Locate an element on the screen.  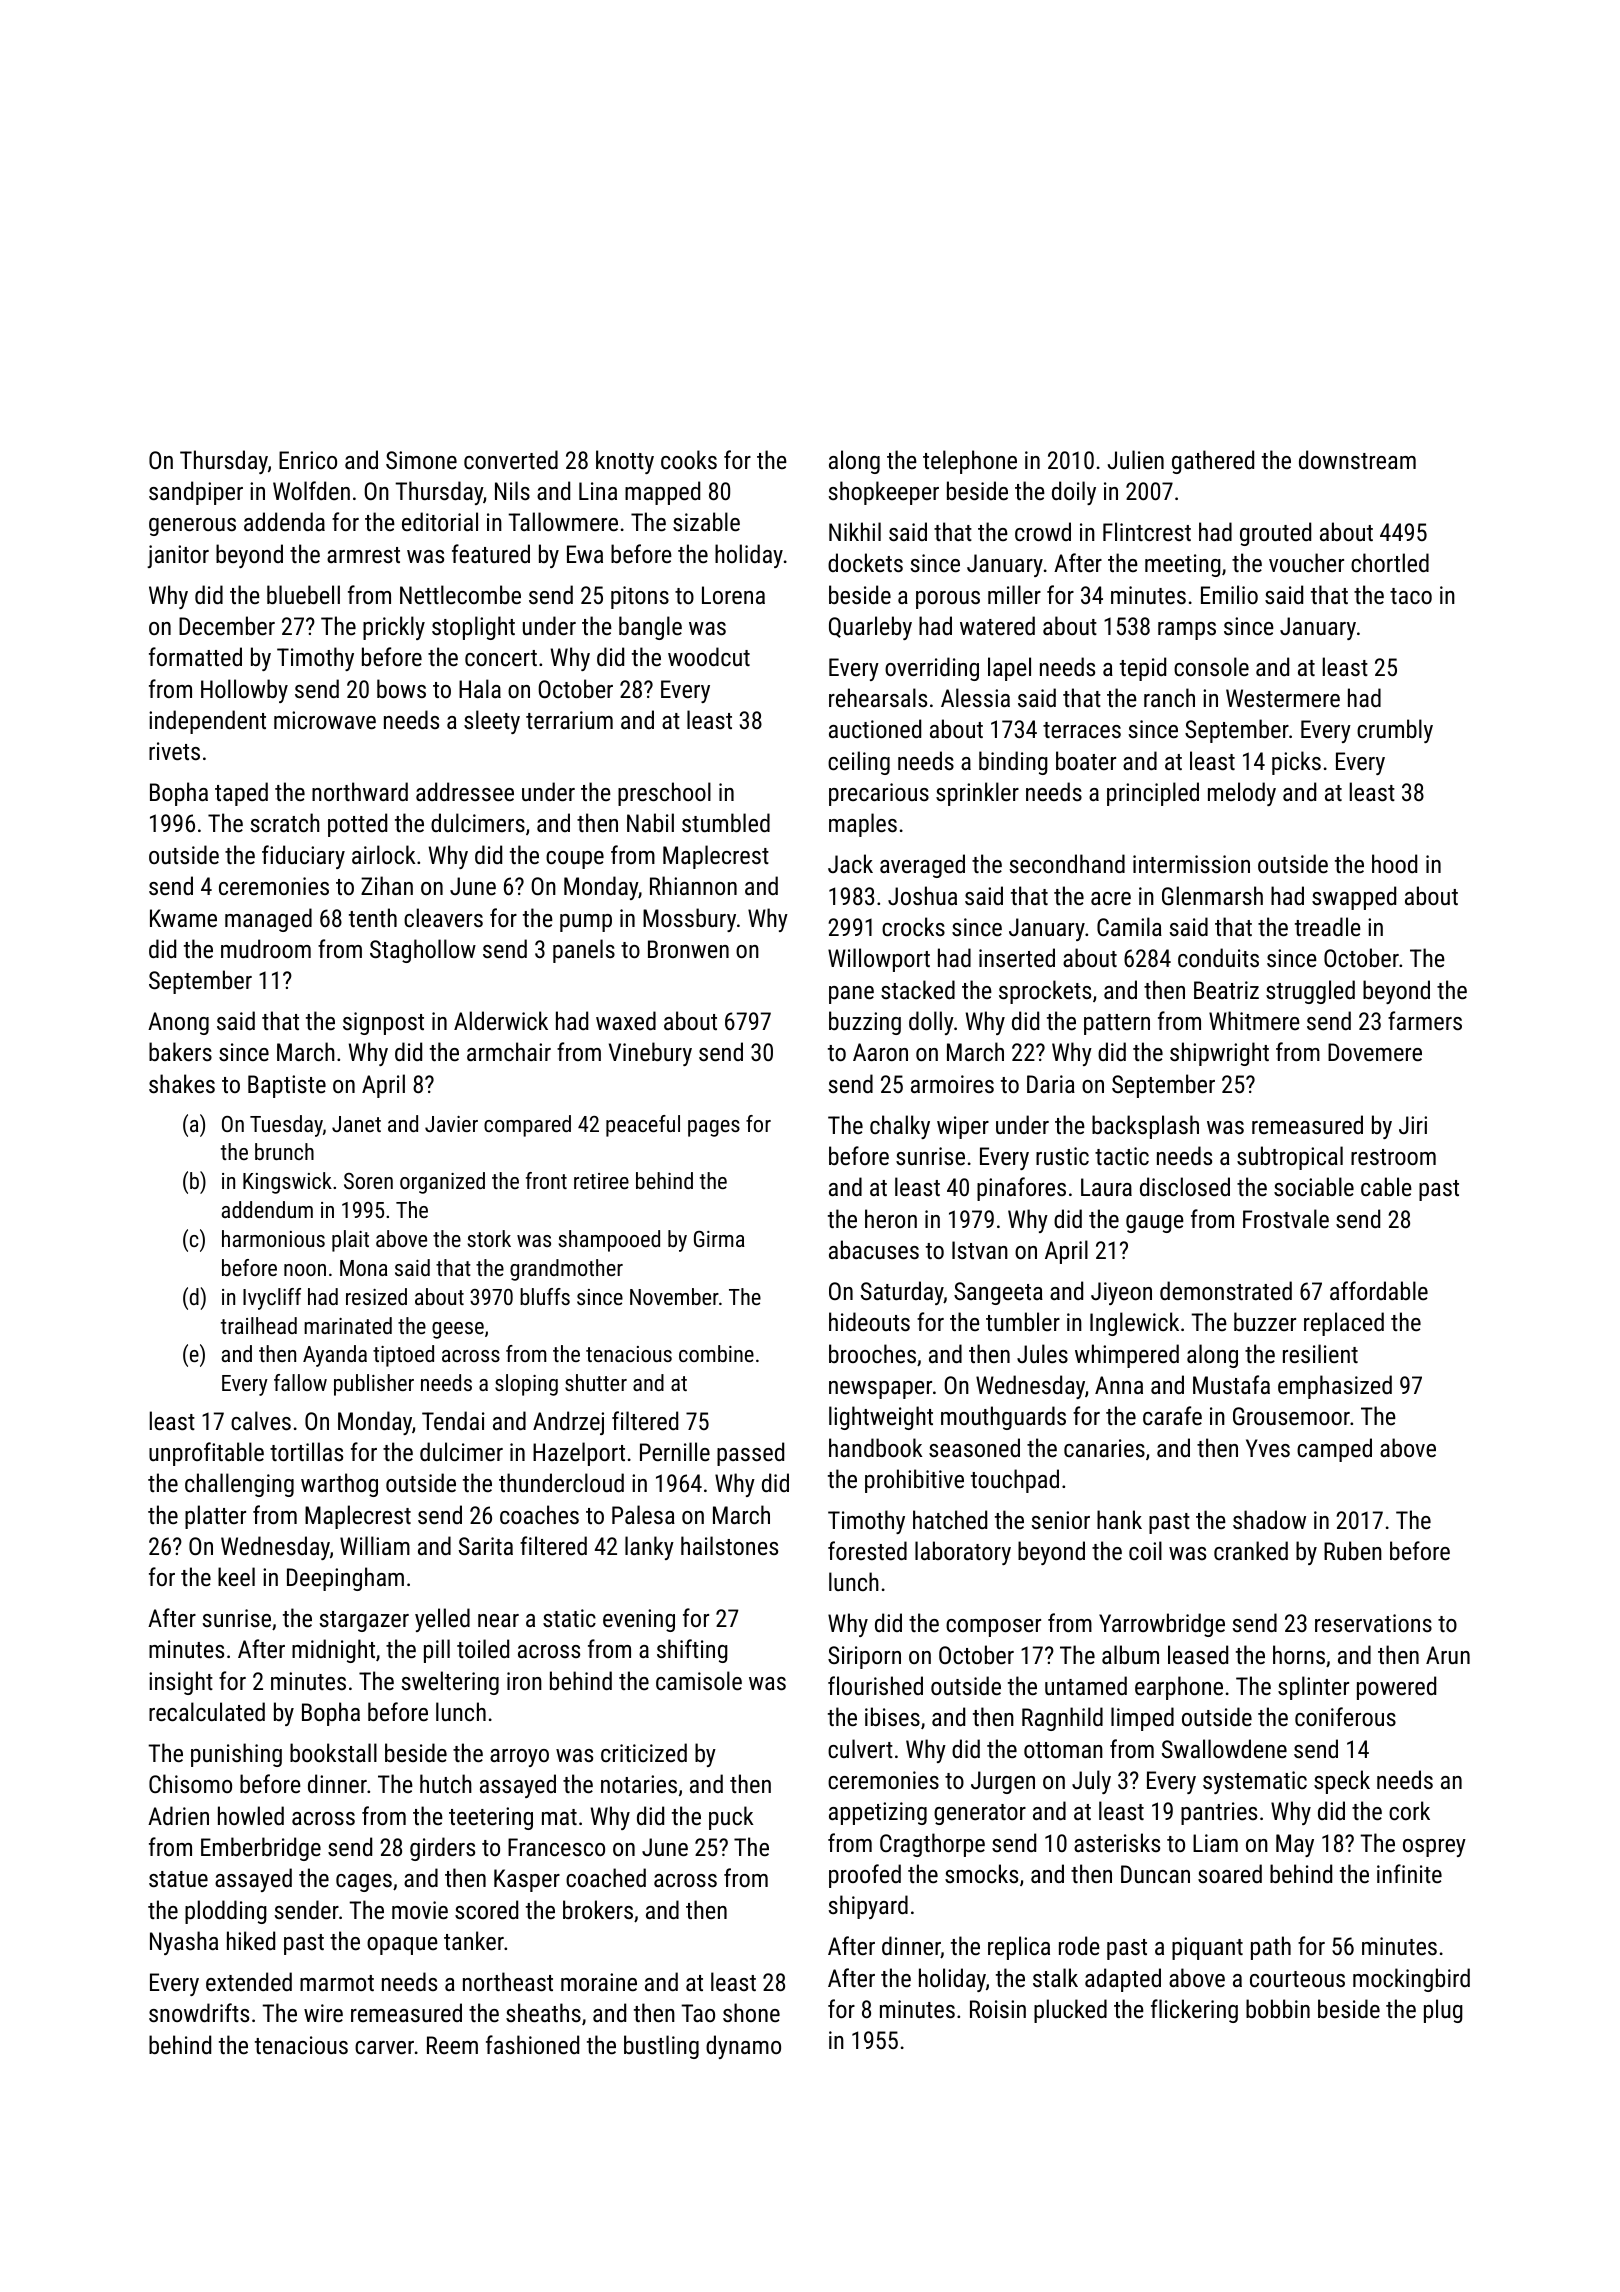
flickering is located at coordinates (1194, 2011).
